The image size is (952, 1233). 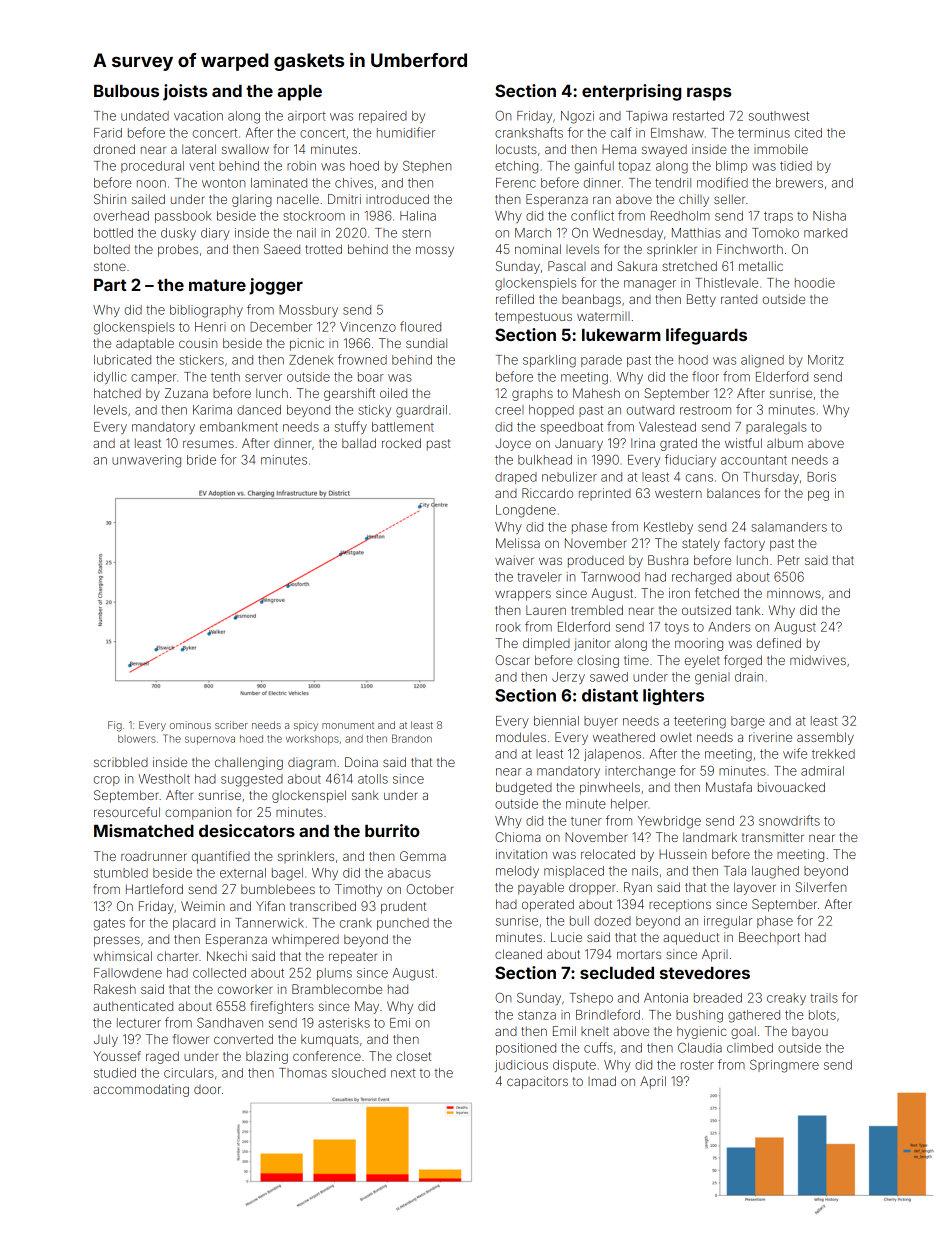 I want to click on waiver, so click(x=514, y=560).
